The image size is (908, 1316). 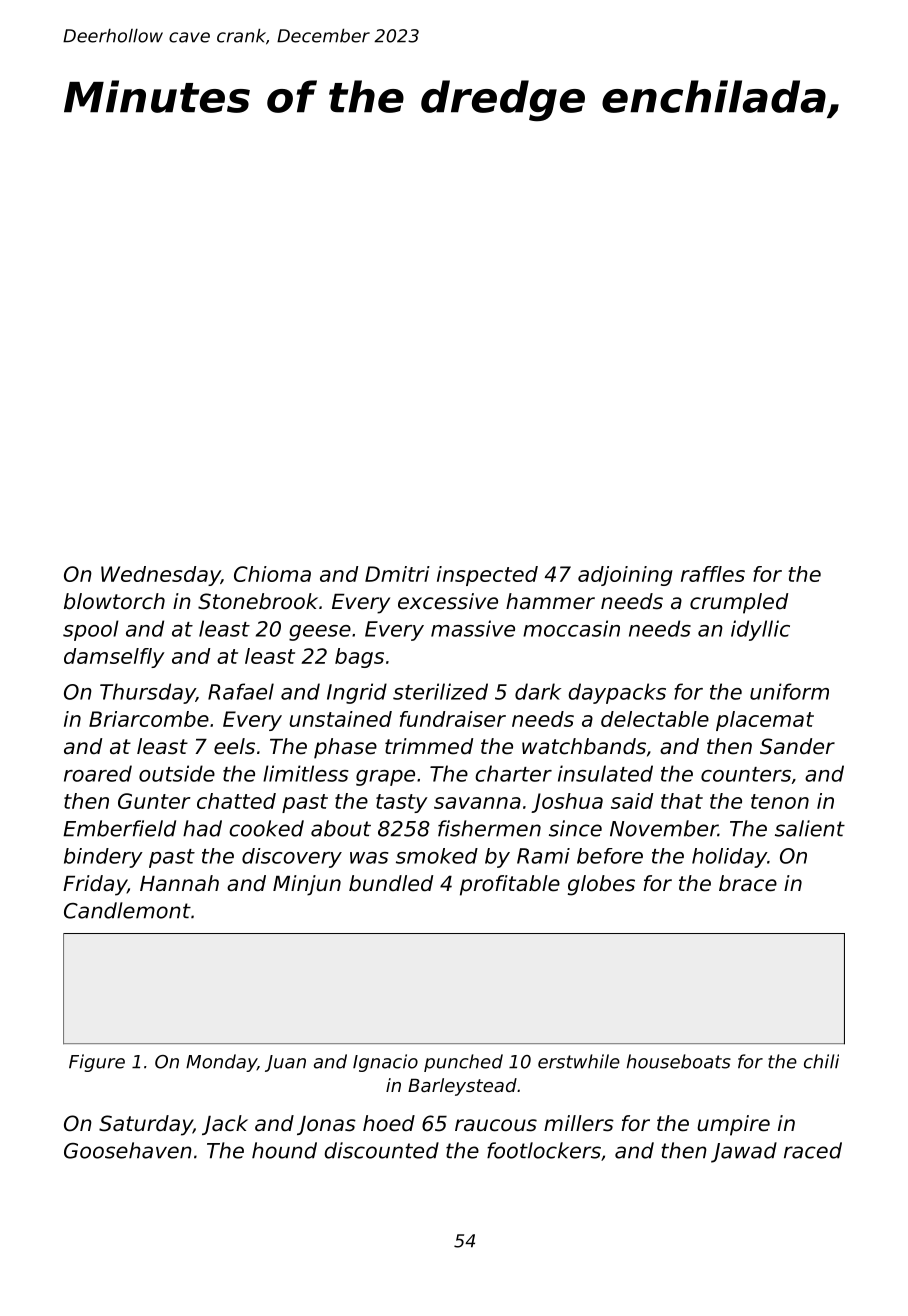 I want to click on Rafael, so click(x=241, y=691).
